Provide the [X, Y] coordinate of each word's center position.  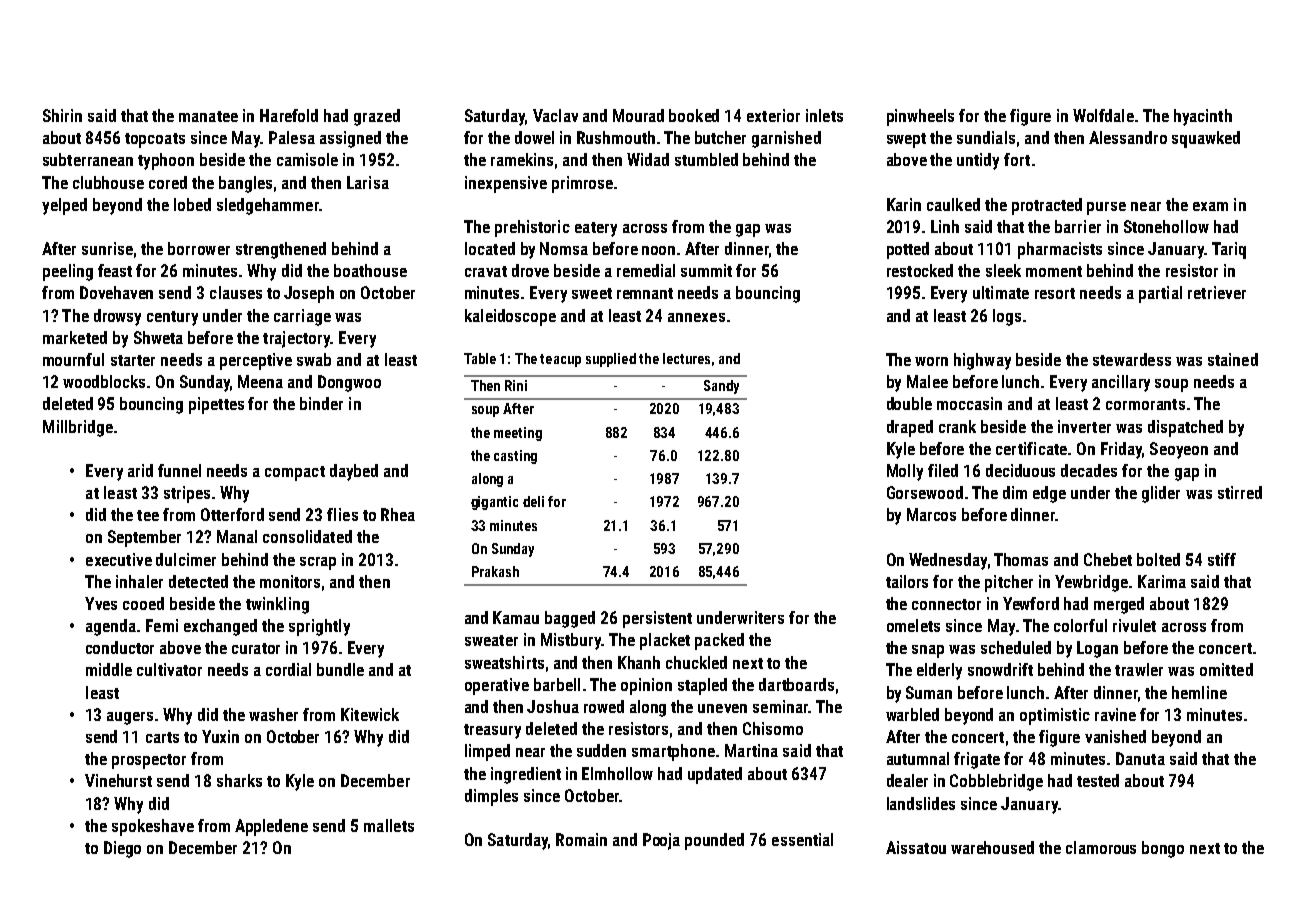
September [144, 538]
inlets [824, 115]
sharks [239, 780]
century [172, 318]
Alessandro [1128, 137]
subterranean [88, 159]
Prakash [495, 571]
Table [480, 358]
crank [957, 426]
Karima [1162, 581]
